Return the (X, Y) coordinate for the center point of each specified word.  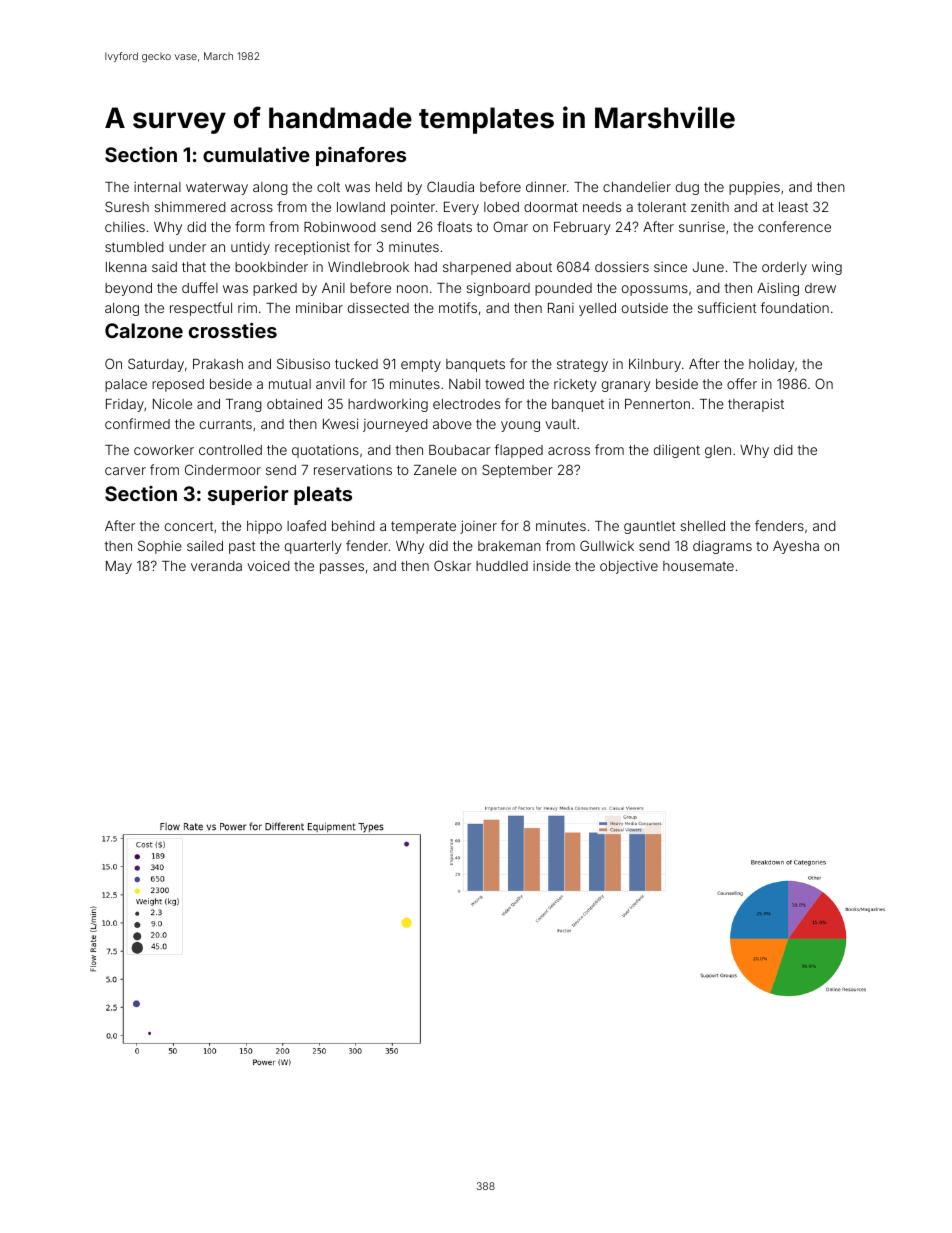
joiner (478, 527)
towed (504, 384)
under (187, 247)
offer (742, 383)
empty (421, 366)
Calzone (144, 330)
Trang (244, 405)
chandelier (637, 187)
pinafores (361, 156)
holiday (772, 365)
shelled (702, 526)
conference (794, 226)
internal (157, 187)
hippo (264, 527)
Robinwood (340, 226)
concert (189, 526)
